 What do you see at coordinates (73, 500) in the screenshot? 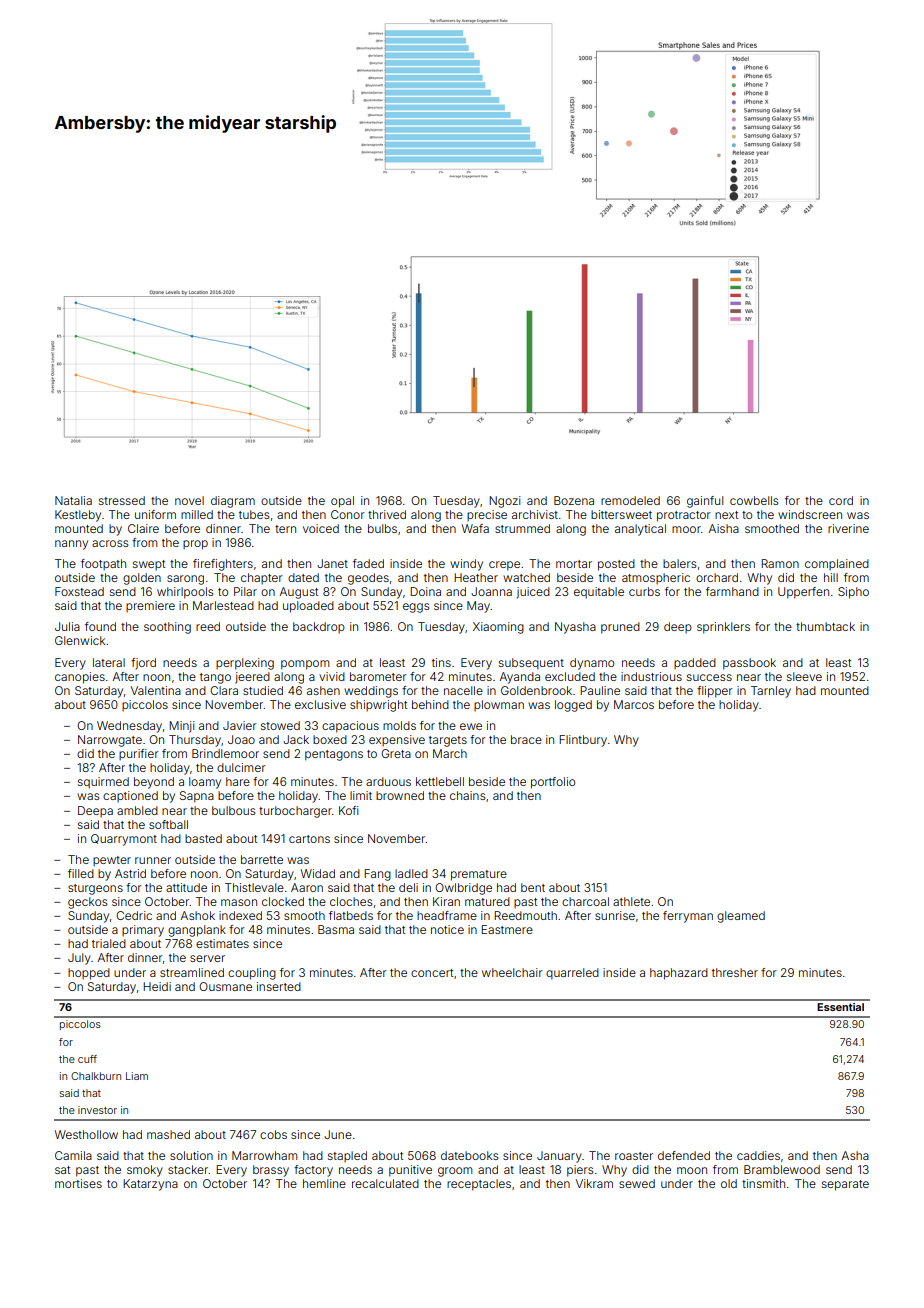
I see `Natalia` at bounding box center [73, 500].
